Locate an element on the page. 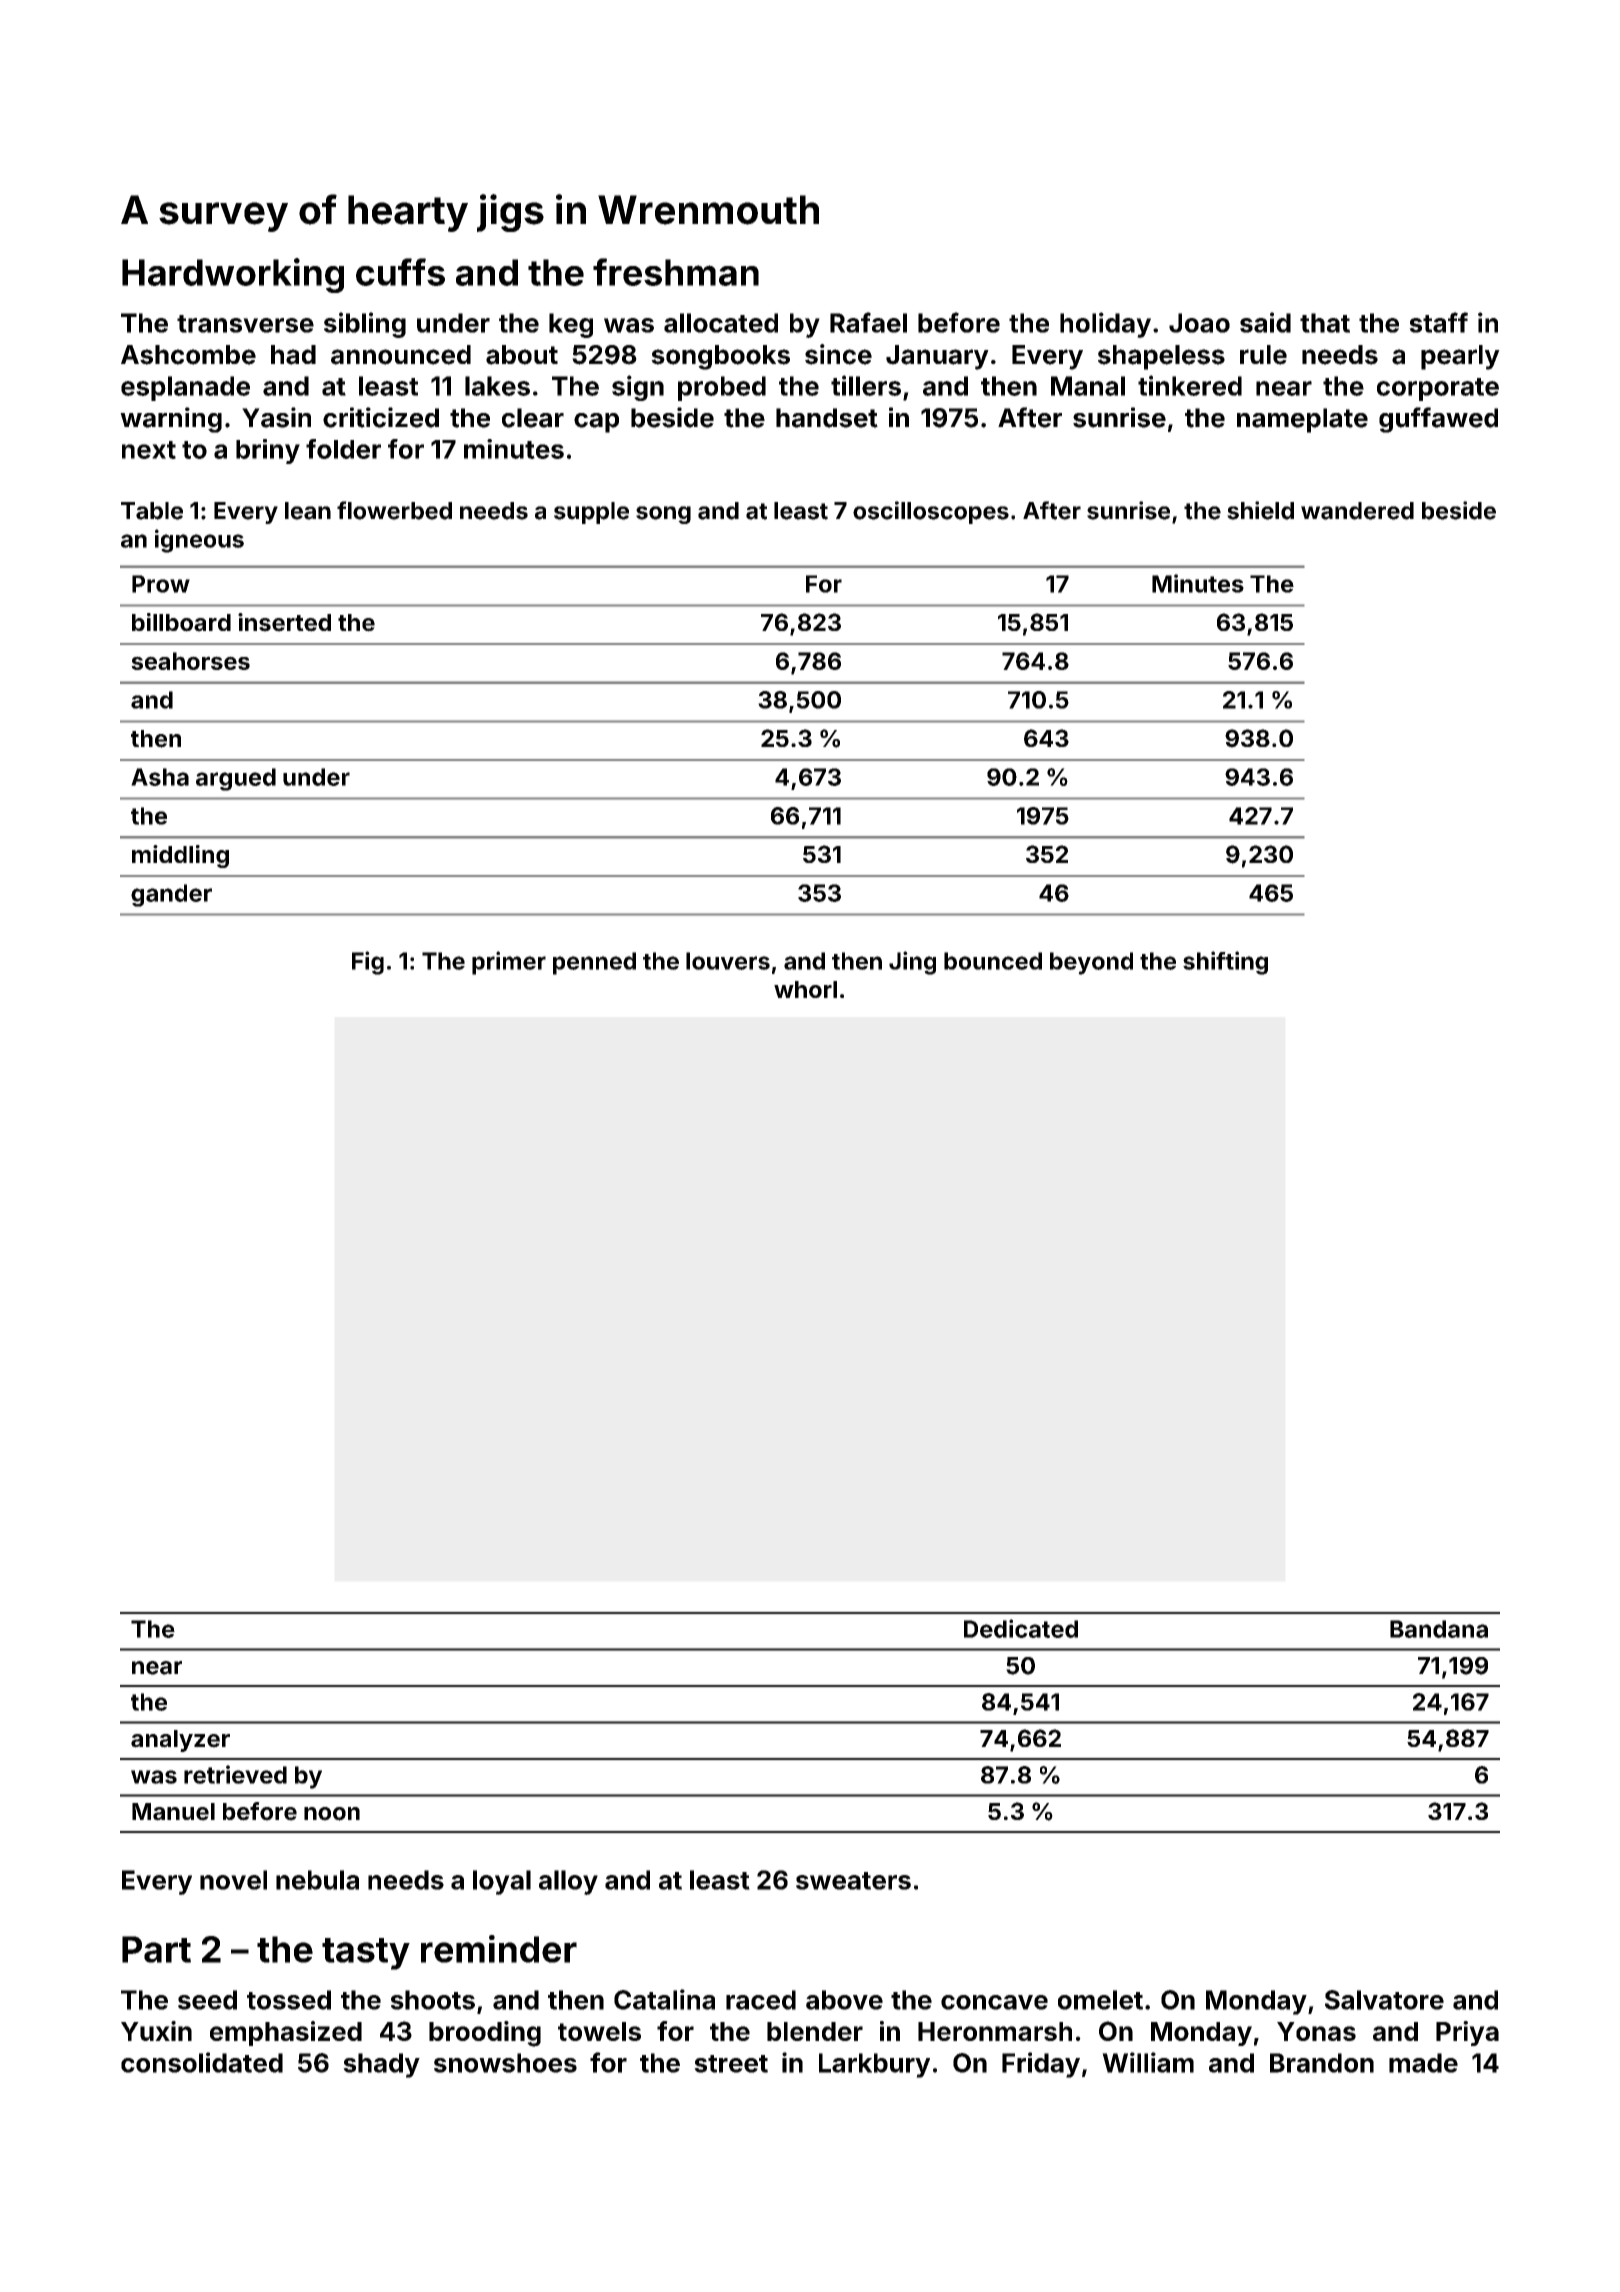 The image size is (1620, 2292). louvers is located at coordinates (728, 961).
